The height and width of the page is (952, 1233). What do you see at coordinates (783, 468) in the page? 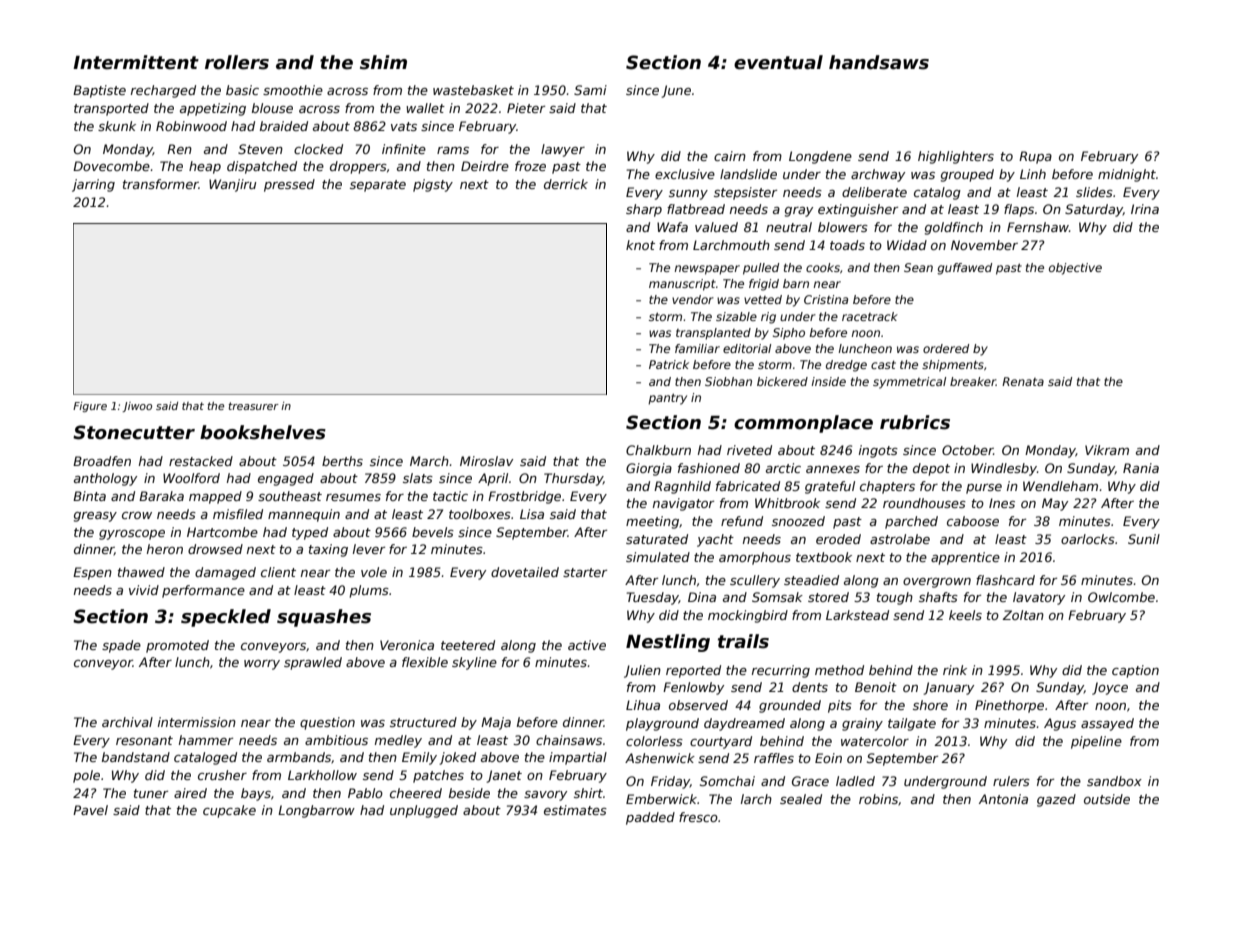
I see `arctic` at bounding box center [783, 468].
